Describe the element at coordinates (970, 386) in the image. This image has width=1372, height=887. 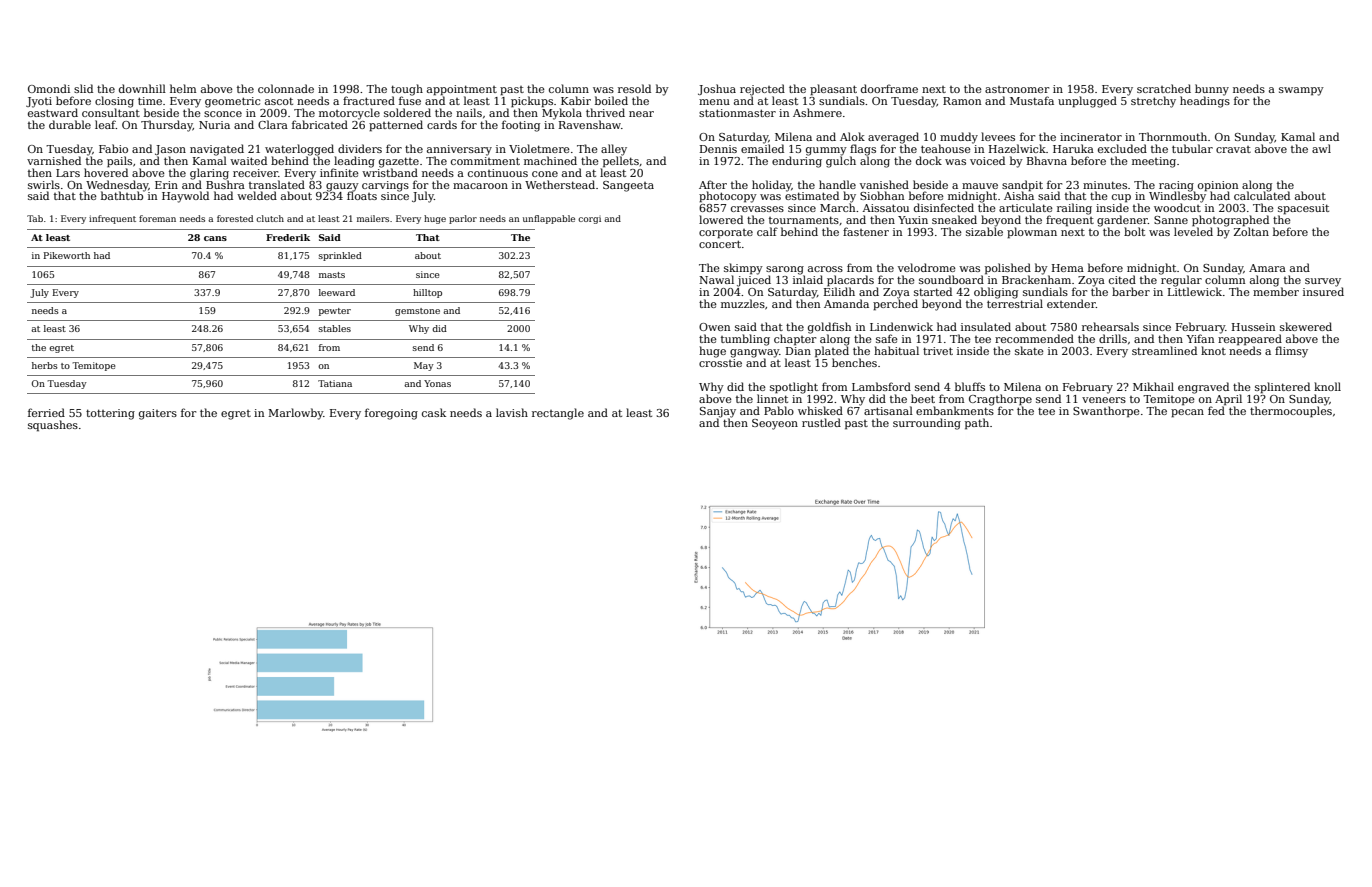
I see `bluffs` at that location.
